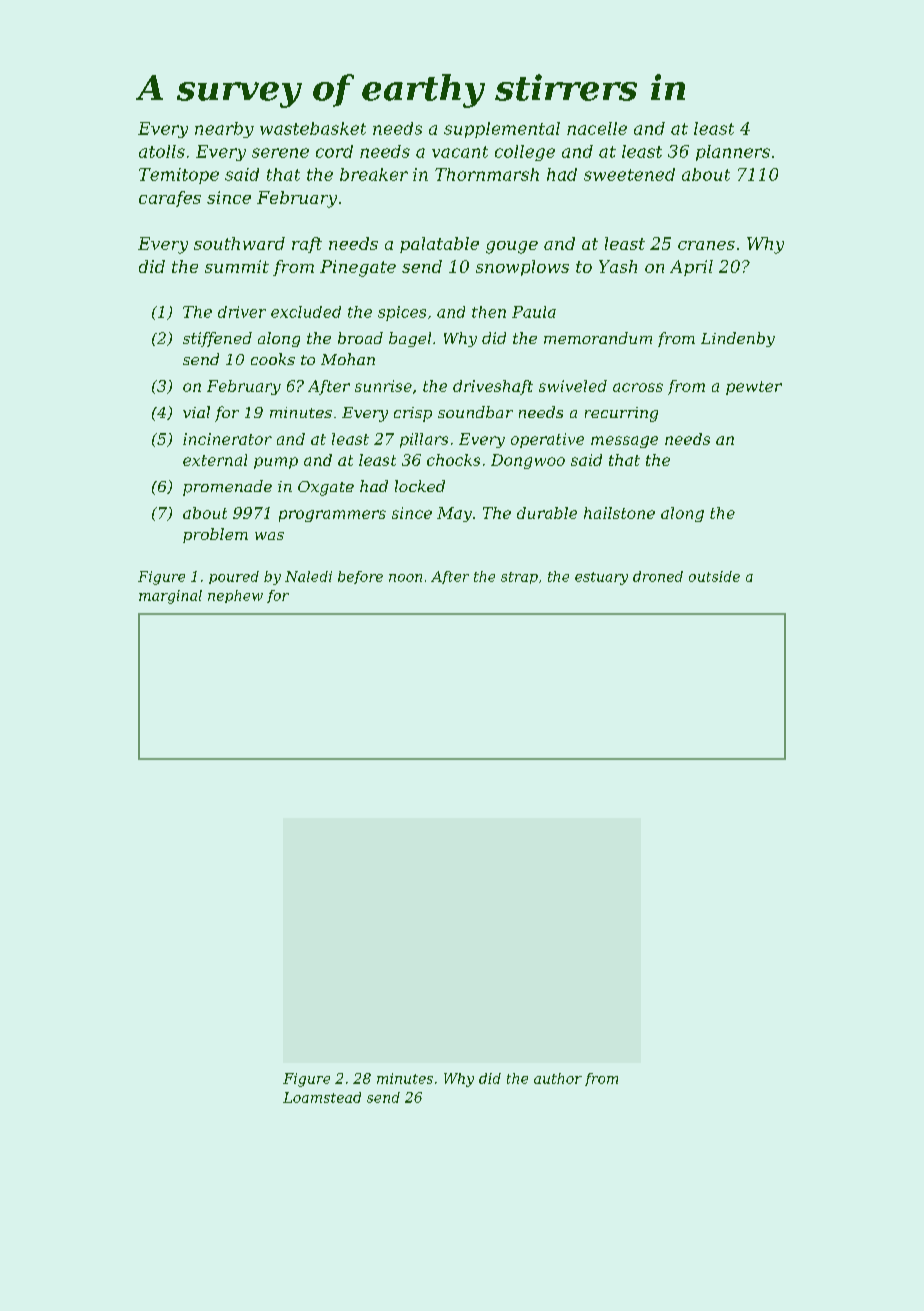 The height and width of the screenshot is (1311, 924). I want to click on nacelle, so click(597, 128).
